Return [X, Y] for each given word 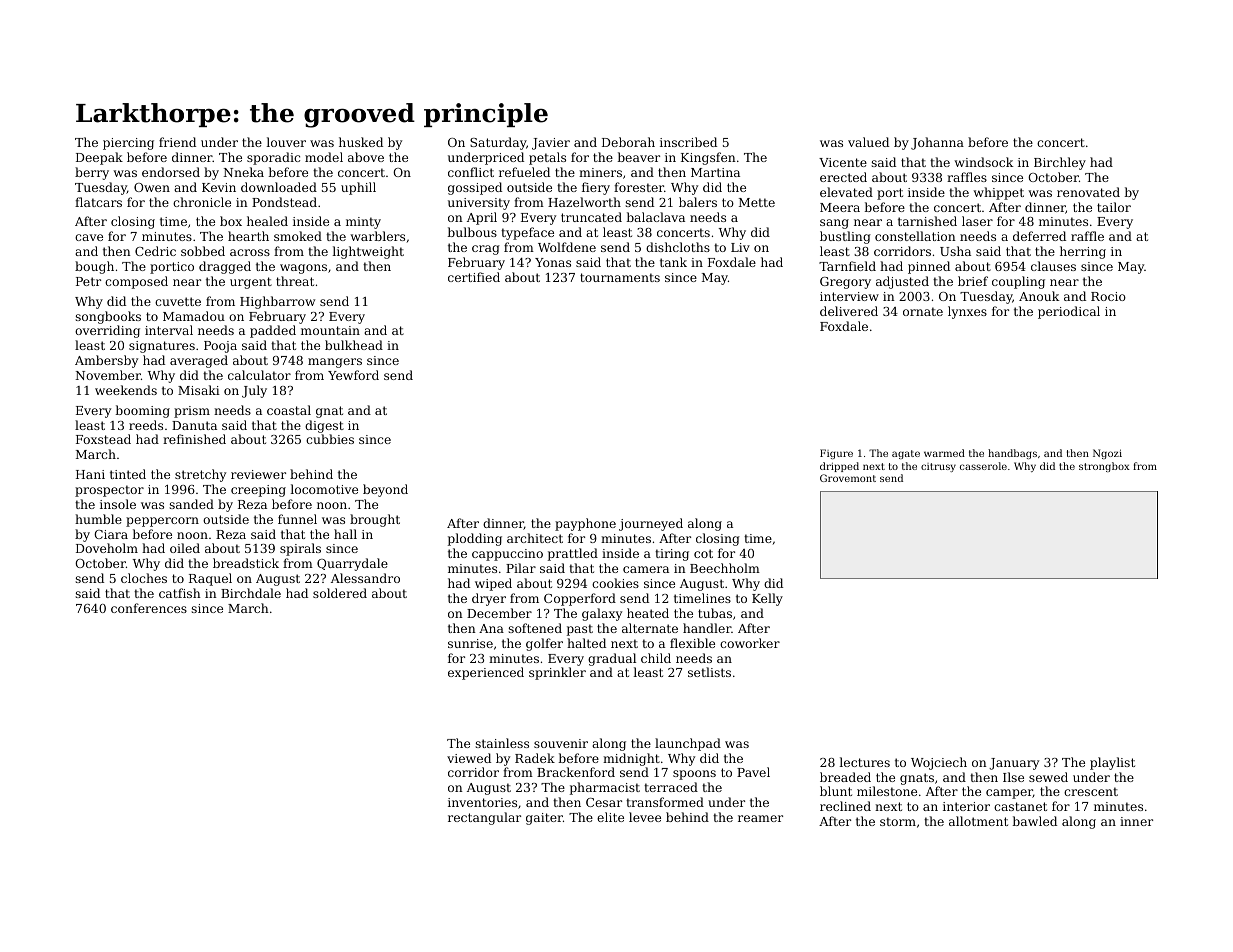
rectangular [484, 818]
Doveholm [107, 548]
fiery [596, 188]
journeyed [651, 524]
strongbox [1104, 467]
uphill [358, 188]
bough [94, 267]
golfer [544, 644]
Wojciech [939, 763]
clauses [1053, 266]
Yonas [553, 262]
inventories [482, 802]
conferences [149, 608]
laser [977, 221]
